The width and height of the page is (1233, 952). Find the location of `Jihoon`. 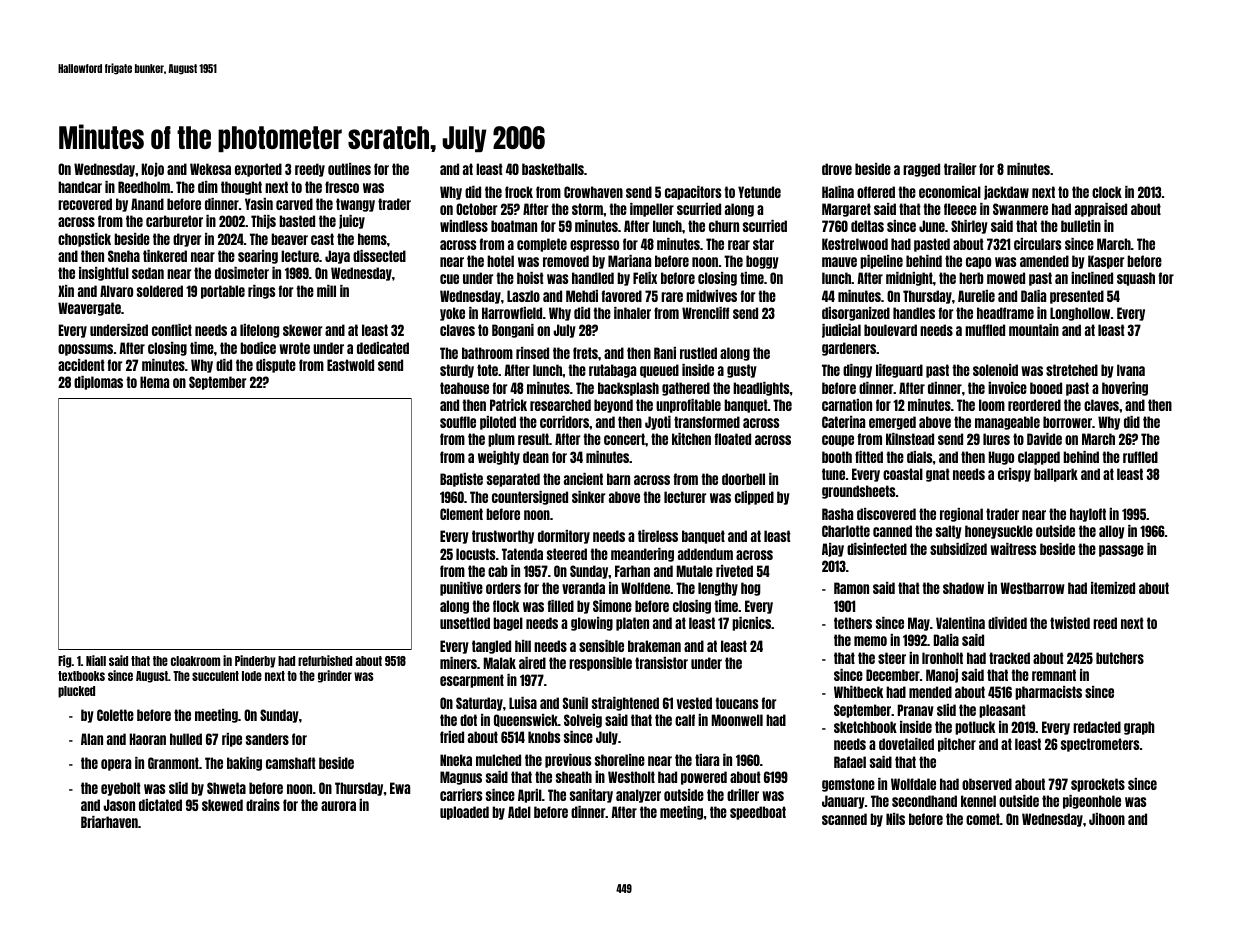

Jihoon is located at coordinates (1107, 819).
